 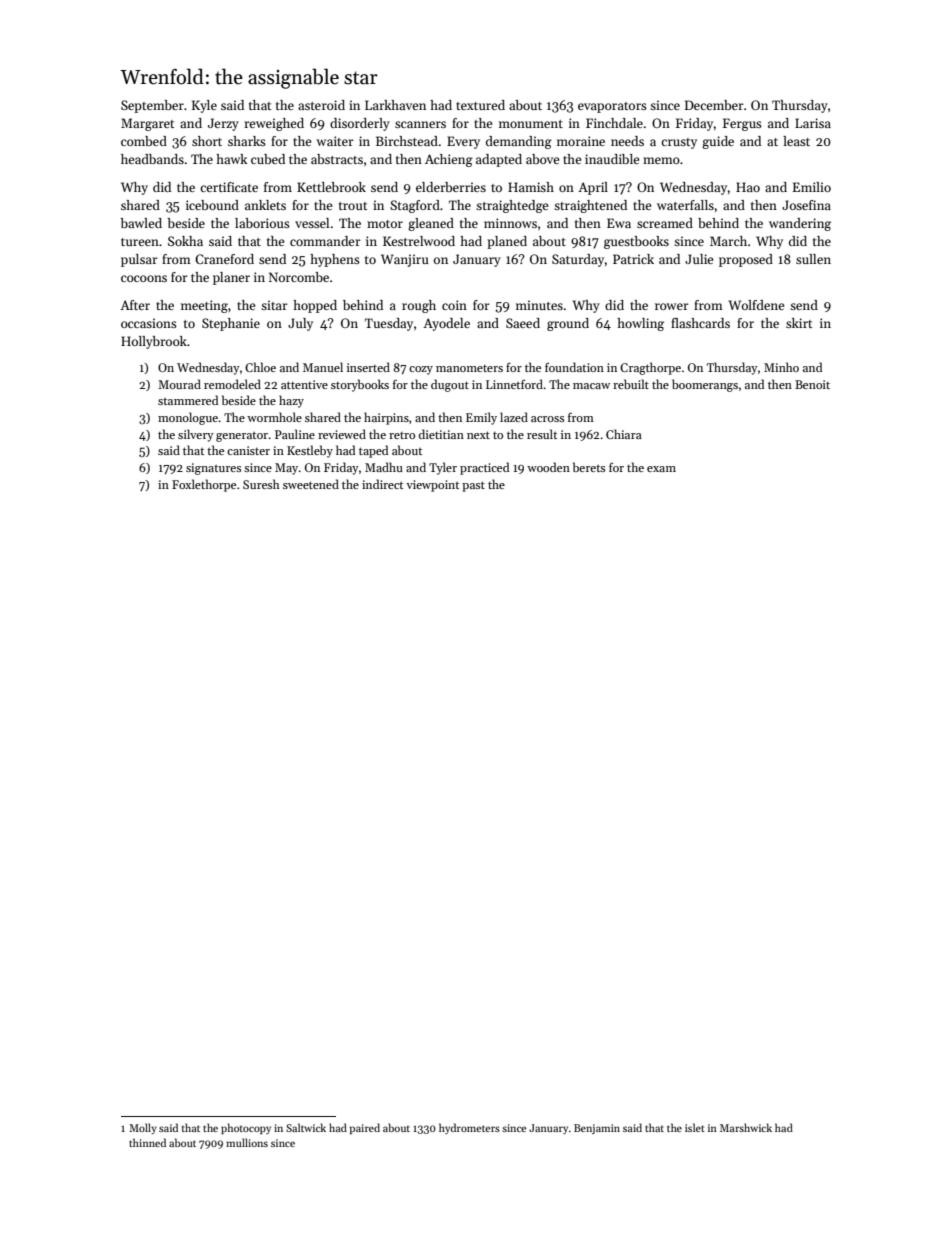 What do you see at coordinates (473, 486) in the screenshot?
I see `past` at bounding box center [473, 486].
